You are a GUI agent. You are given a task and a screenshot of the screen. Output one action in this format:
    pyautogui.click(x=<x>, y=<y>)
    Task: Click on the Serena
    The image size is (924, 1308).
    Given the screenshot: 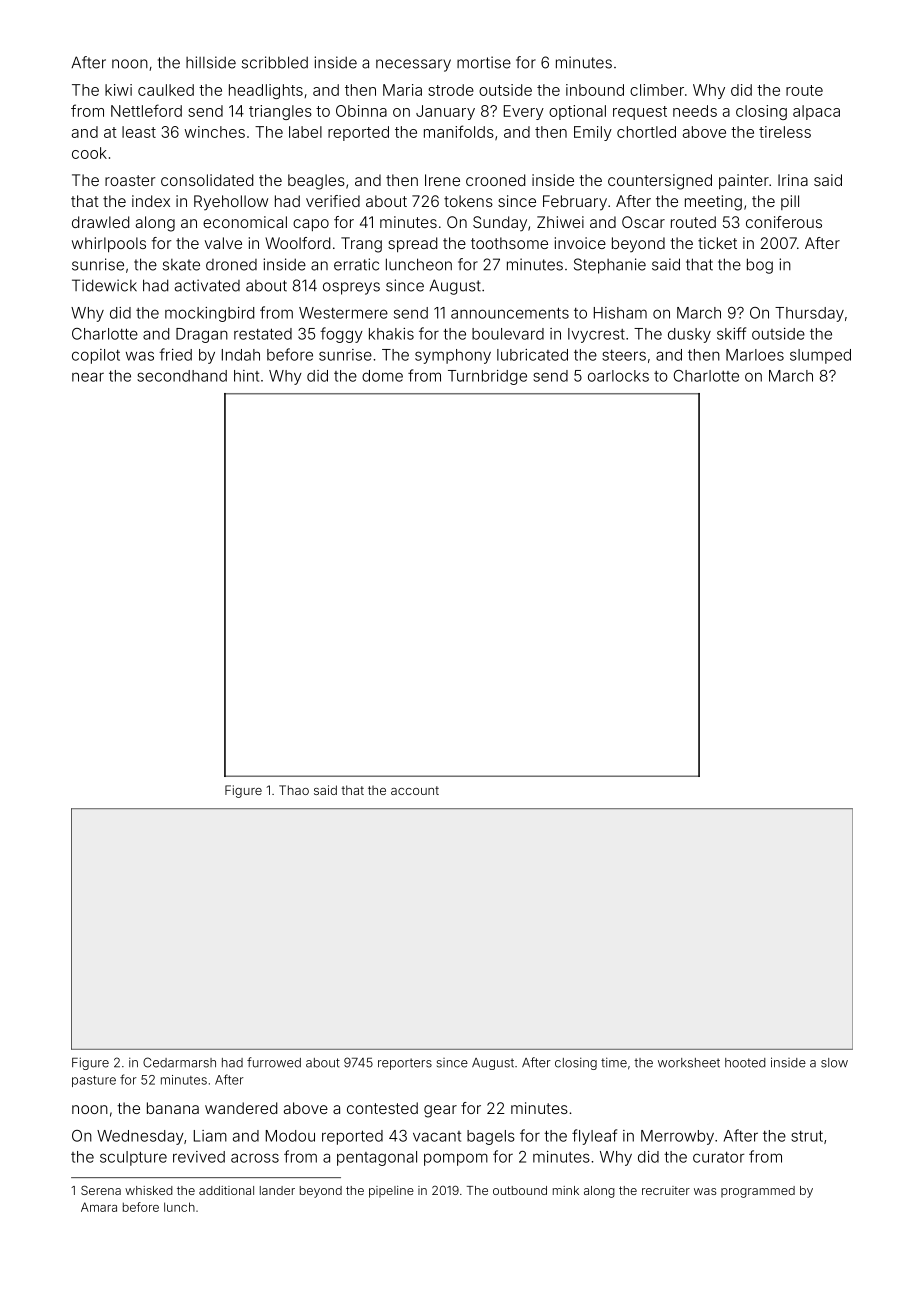 What is the action you would take?
    pyautogui.click(x=101, y=1190)
